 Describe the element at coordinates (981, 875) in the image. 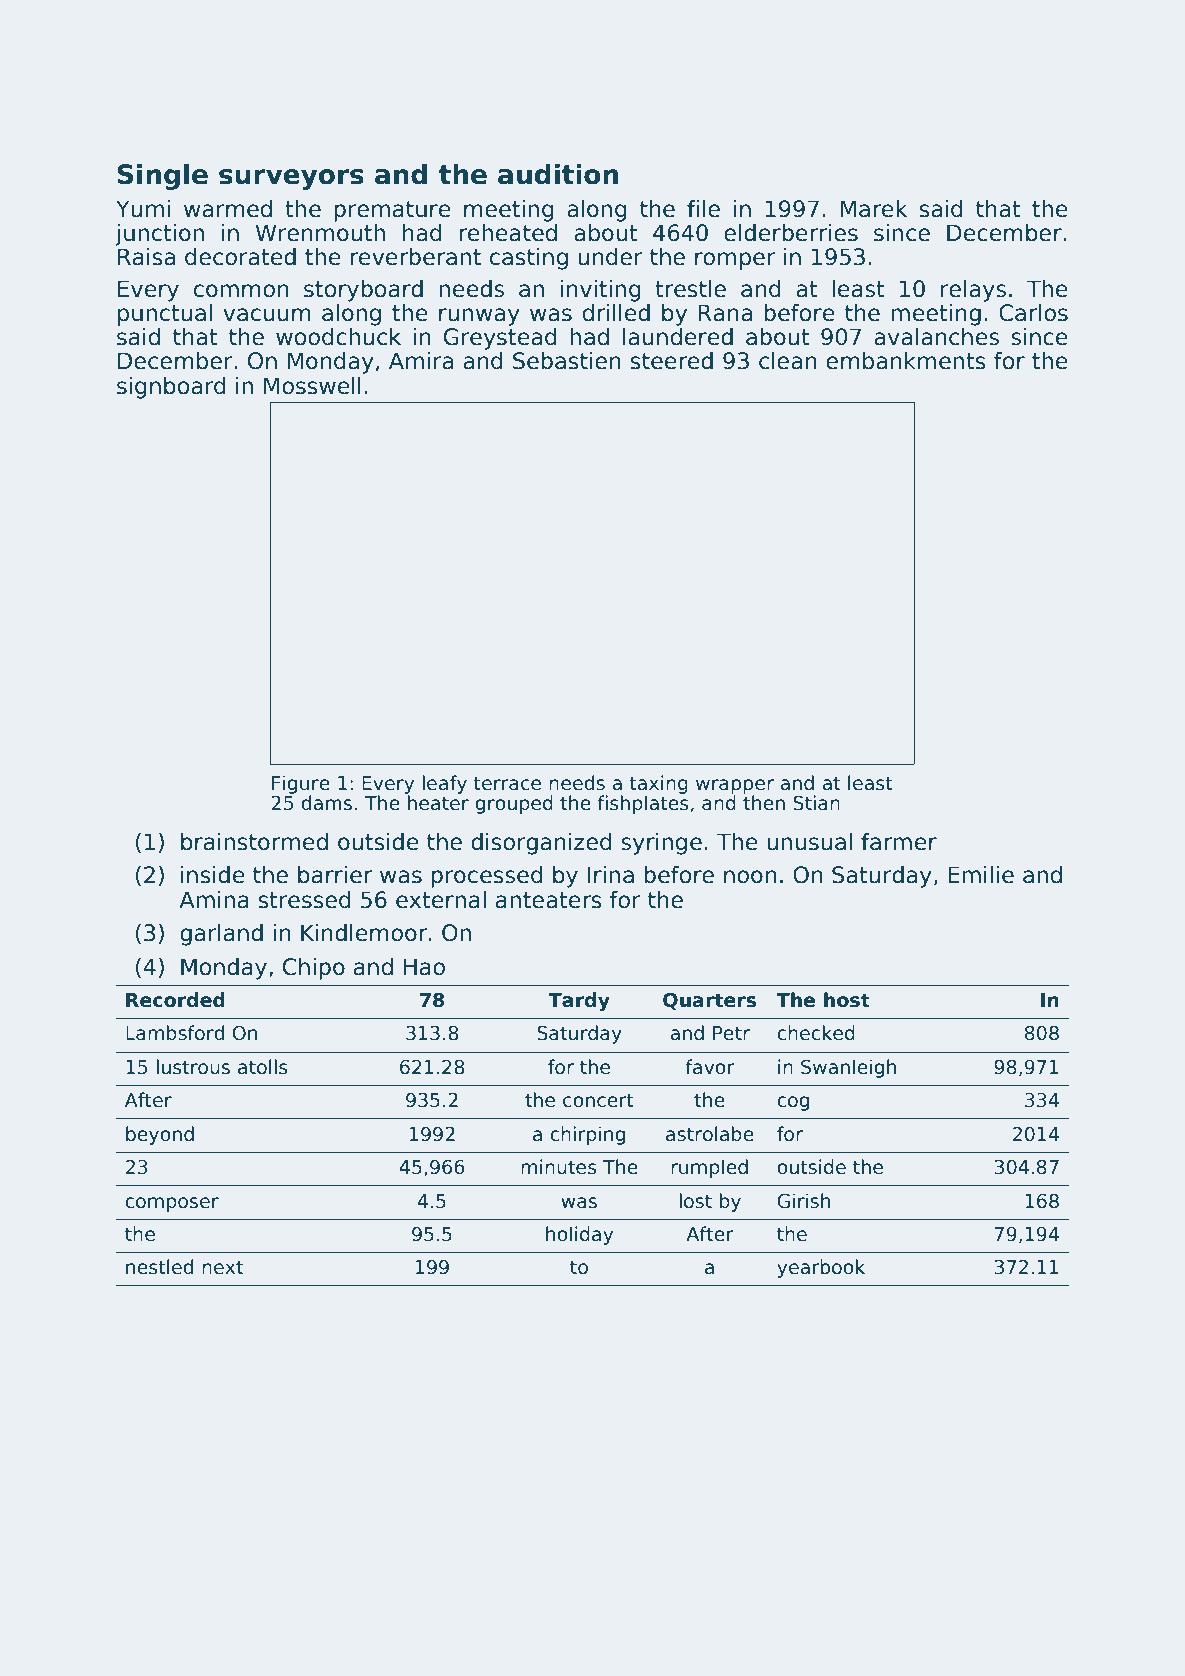

I see `Emilie` at that location.
